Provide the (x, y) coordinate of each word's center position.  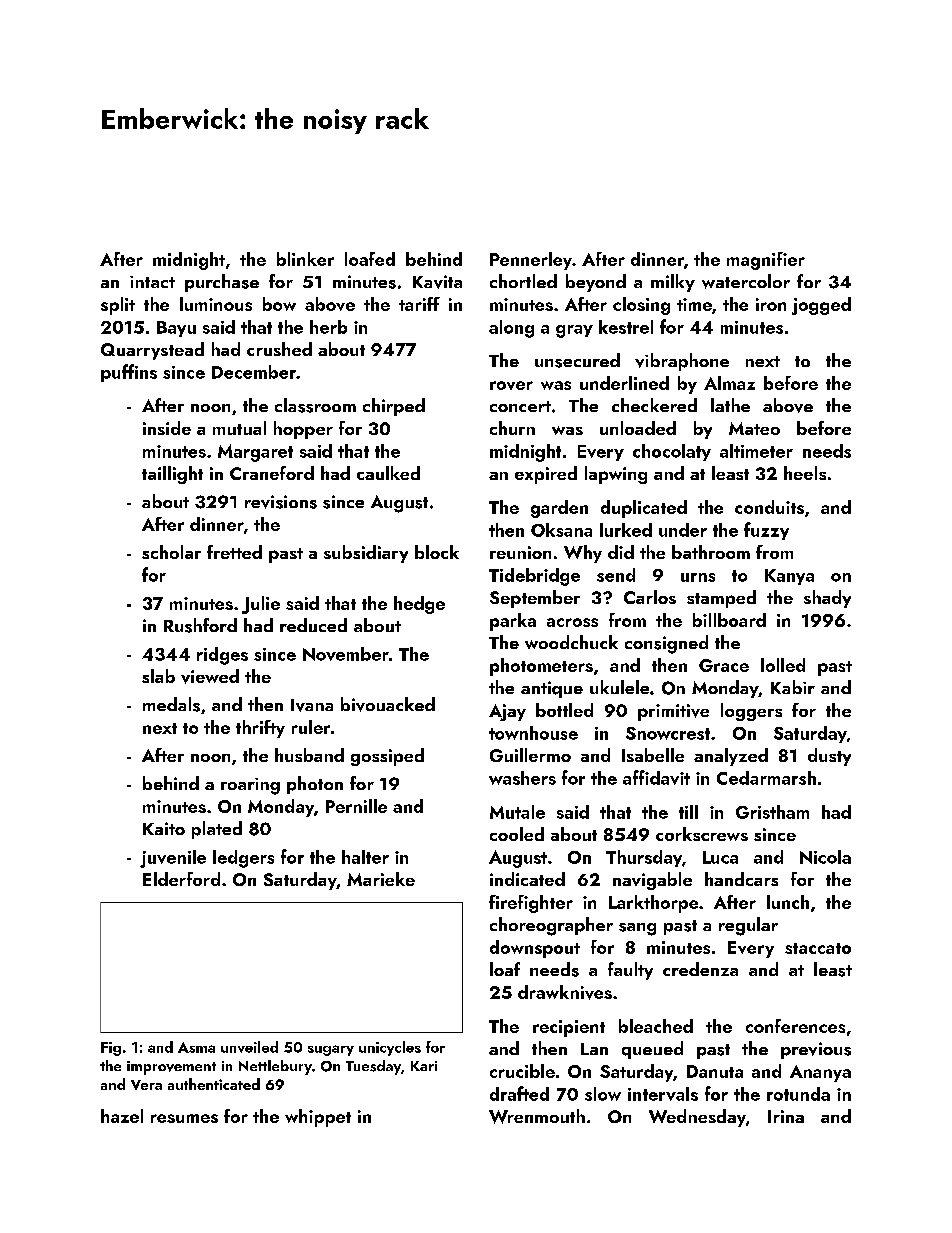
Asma (196, 1047)
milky (673, 283)
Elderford (181, 879)
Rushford (200, 625)
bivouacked (388, 704)
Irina (786, 1116)
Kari (424, 1066)
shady (827, 599)
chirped (394, 407)
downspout (535, 949)
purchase (222, 283)
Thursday (644, 858)
